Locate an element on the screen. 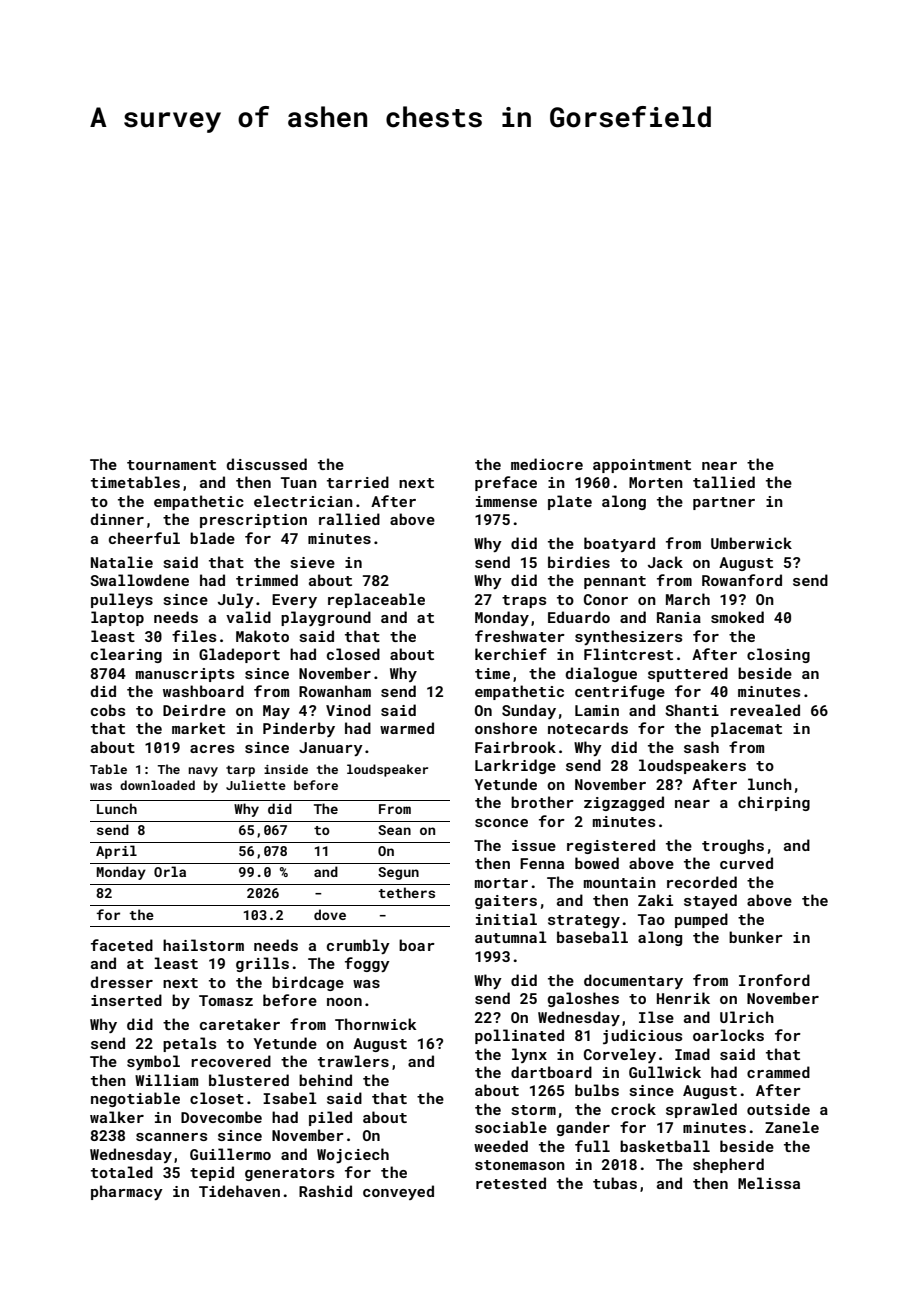 The width and height of the screenshot is (924, 1308). autumnal is located at coordinates (511, 937).
